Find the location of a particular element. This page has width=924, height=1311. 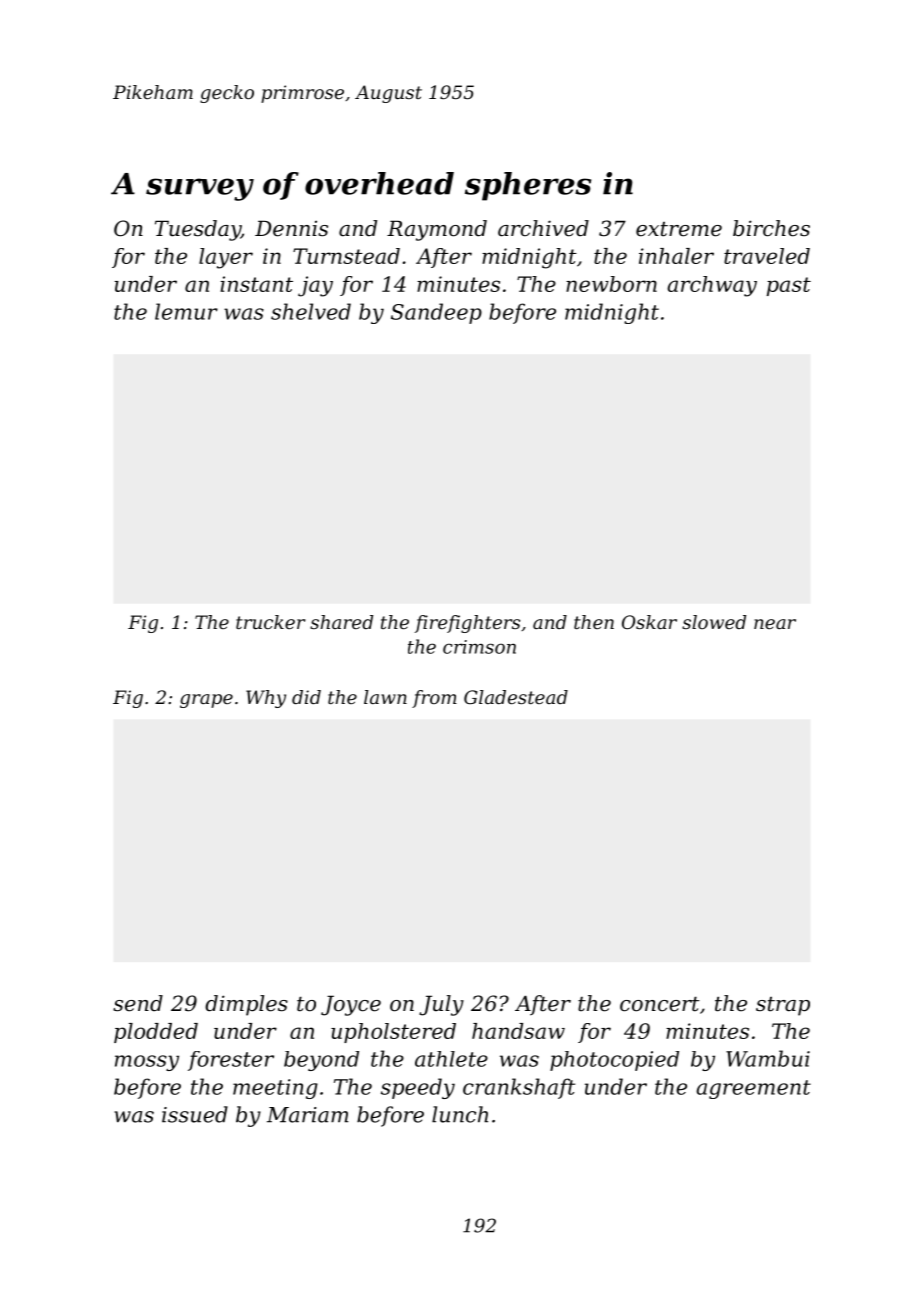

archived is located at coordinates (543, 228).
